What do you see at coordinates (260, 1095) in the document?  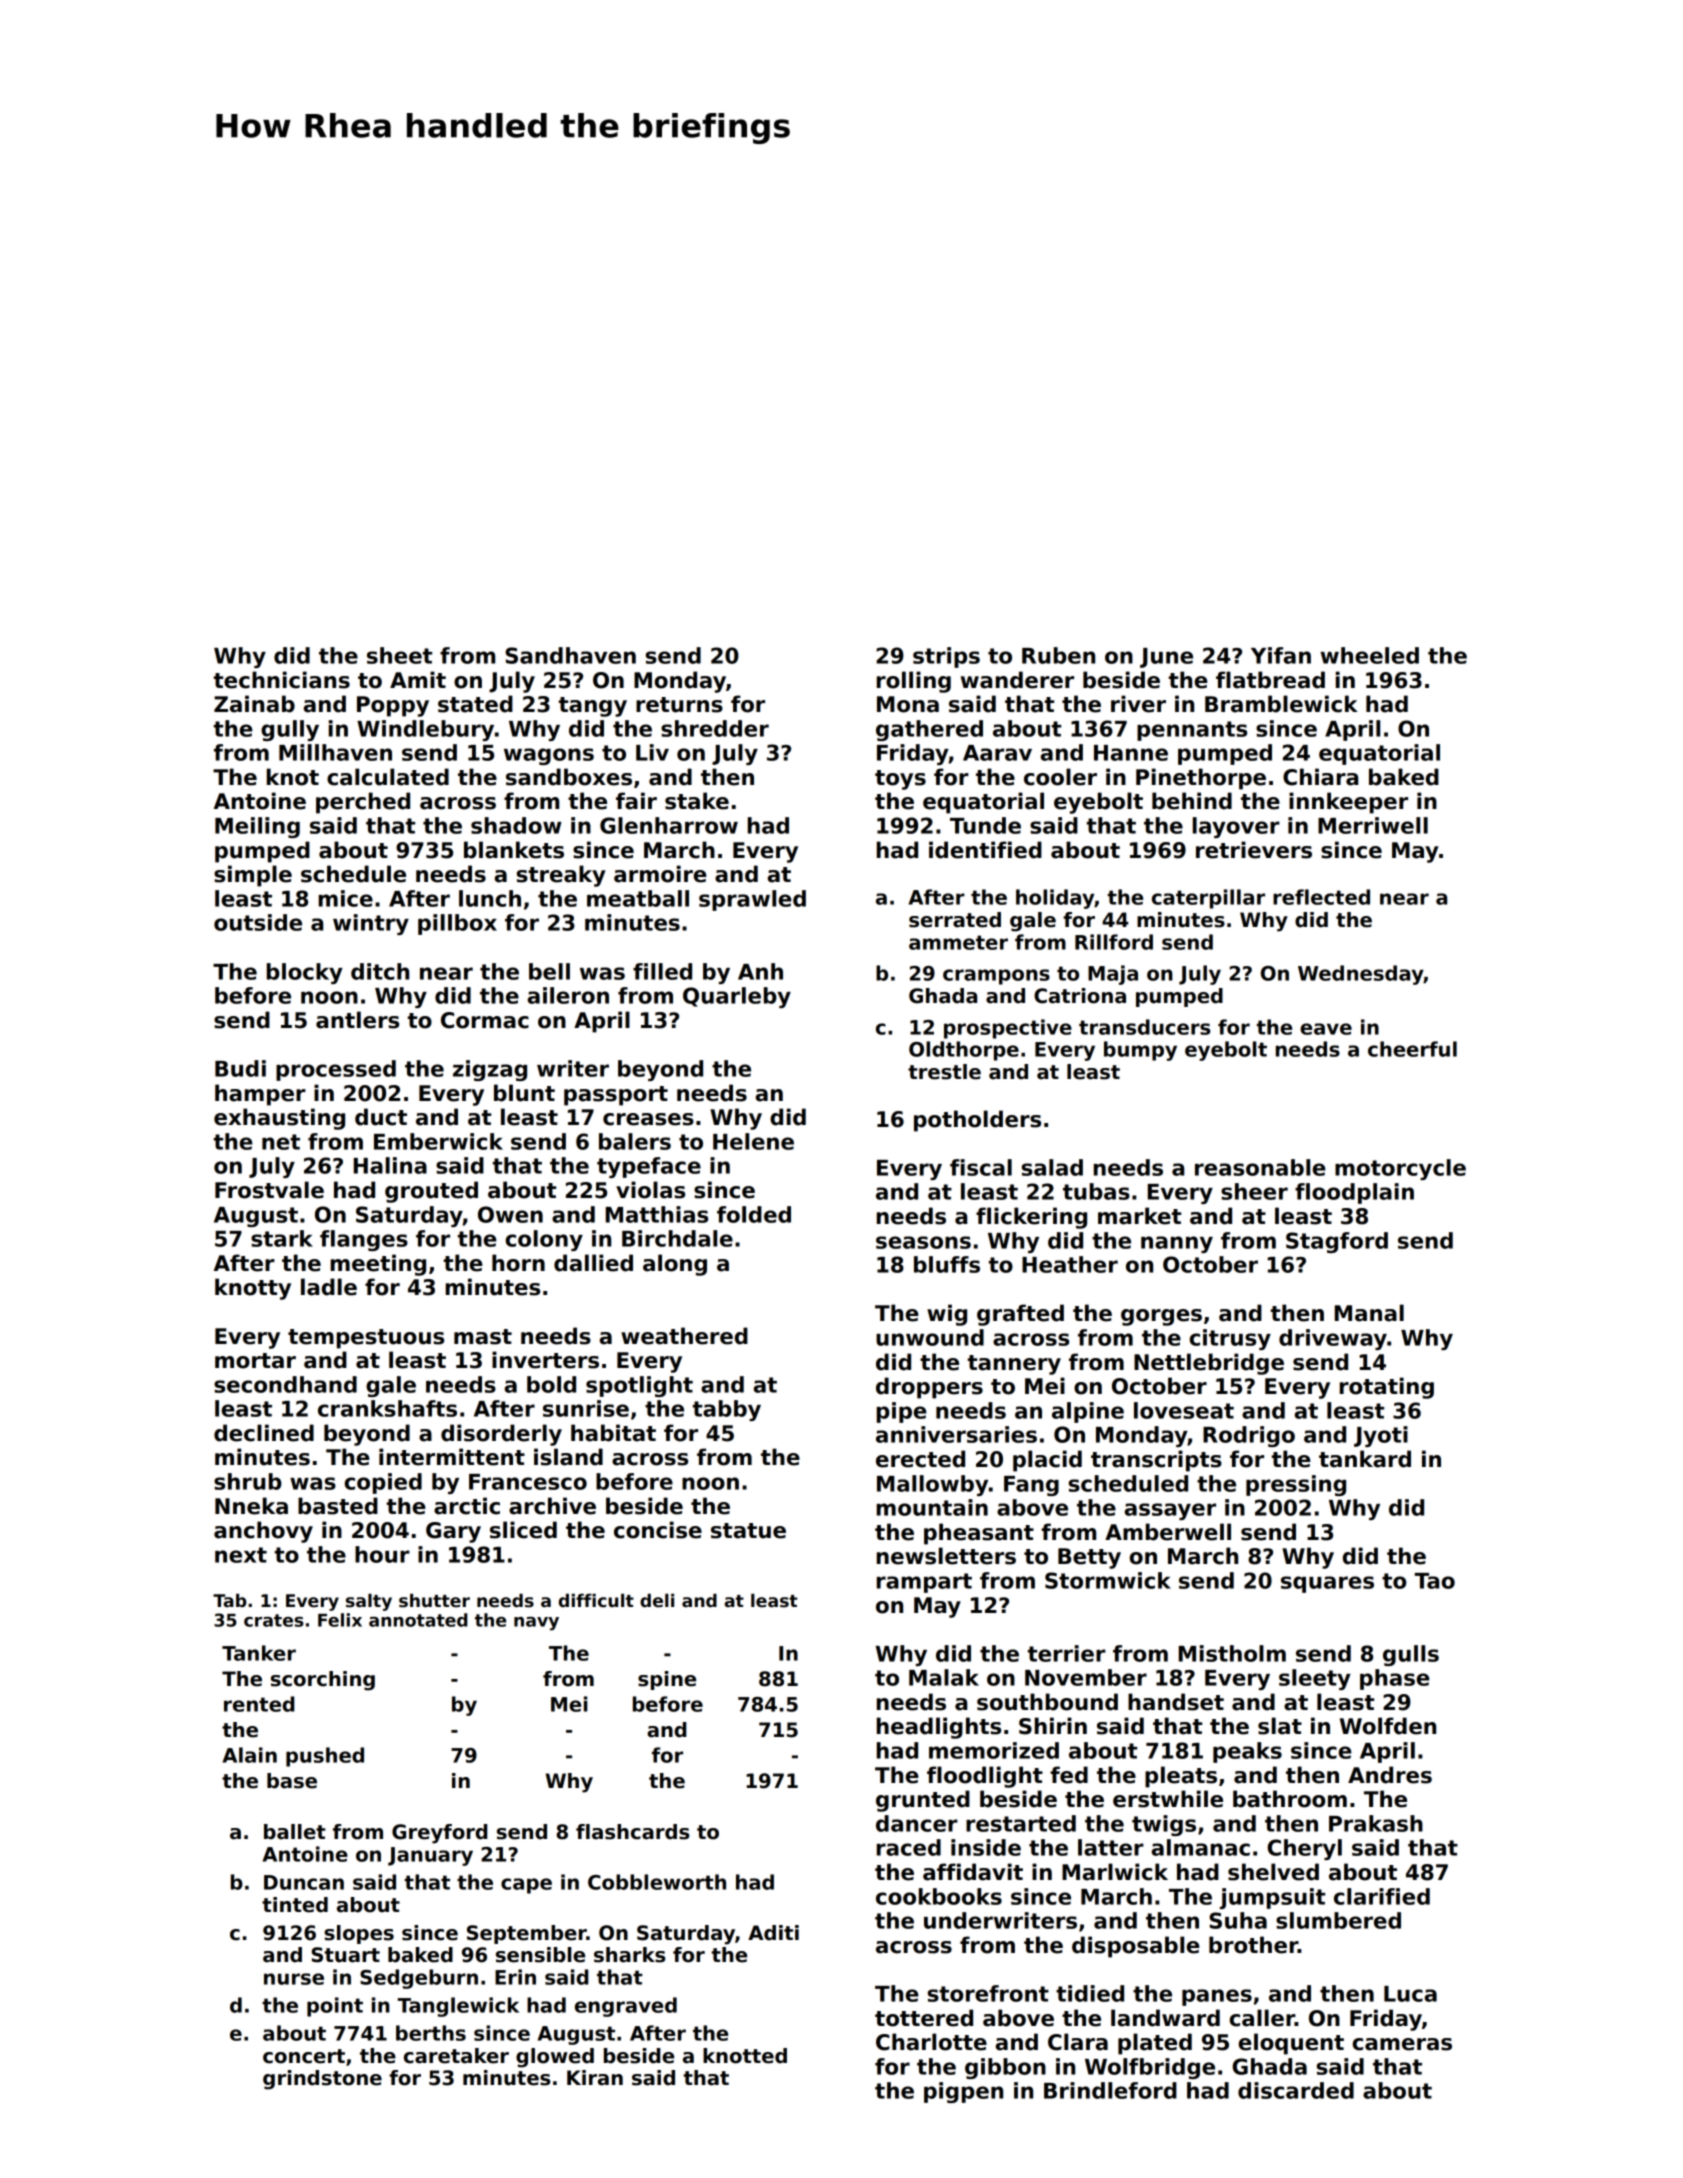 I see `hamper` at bounding box center [260, 1095].
